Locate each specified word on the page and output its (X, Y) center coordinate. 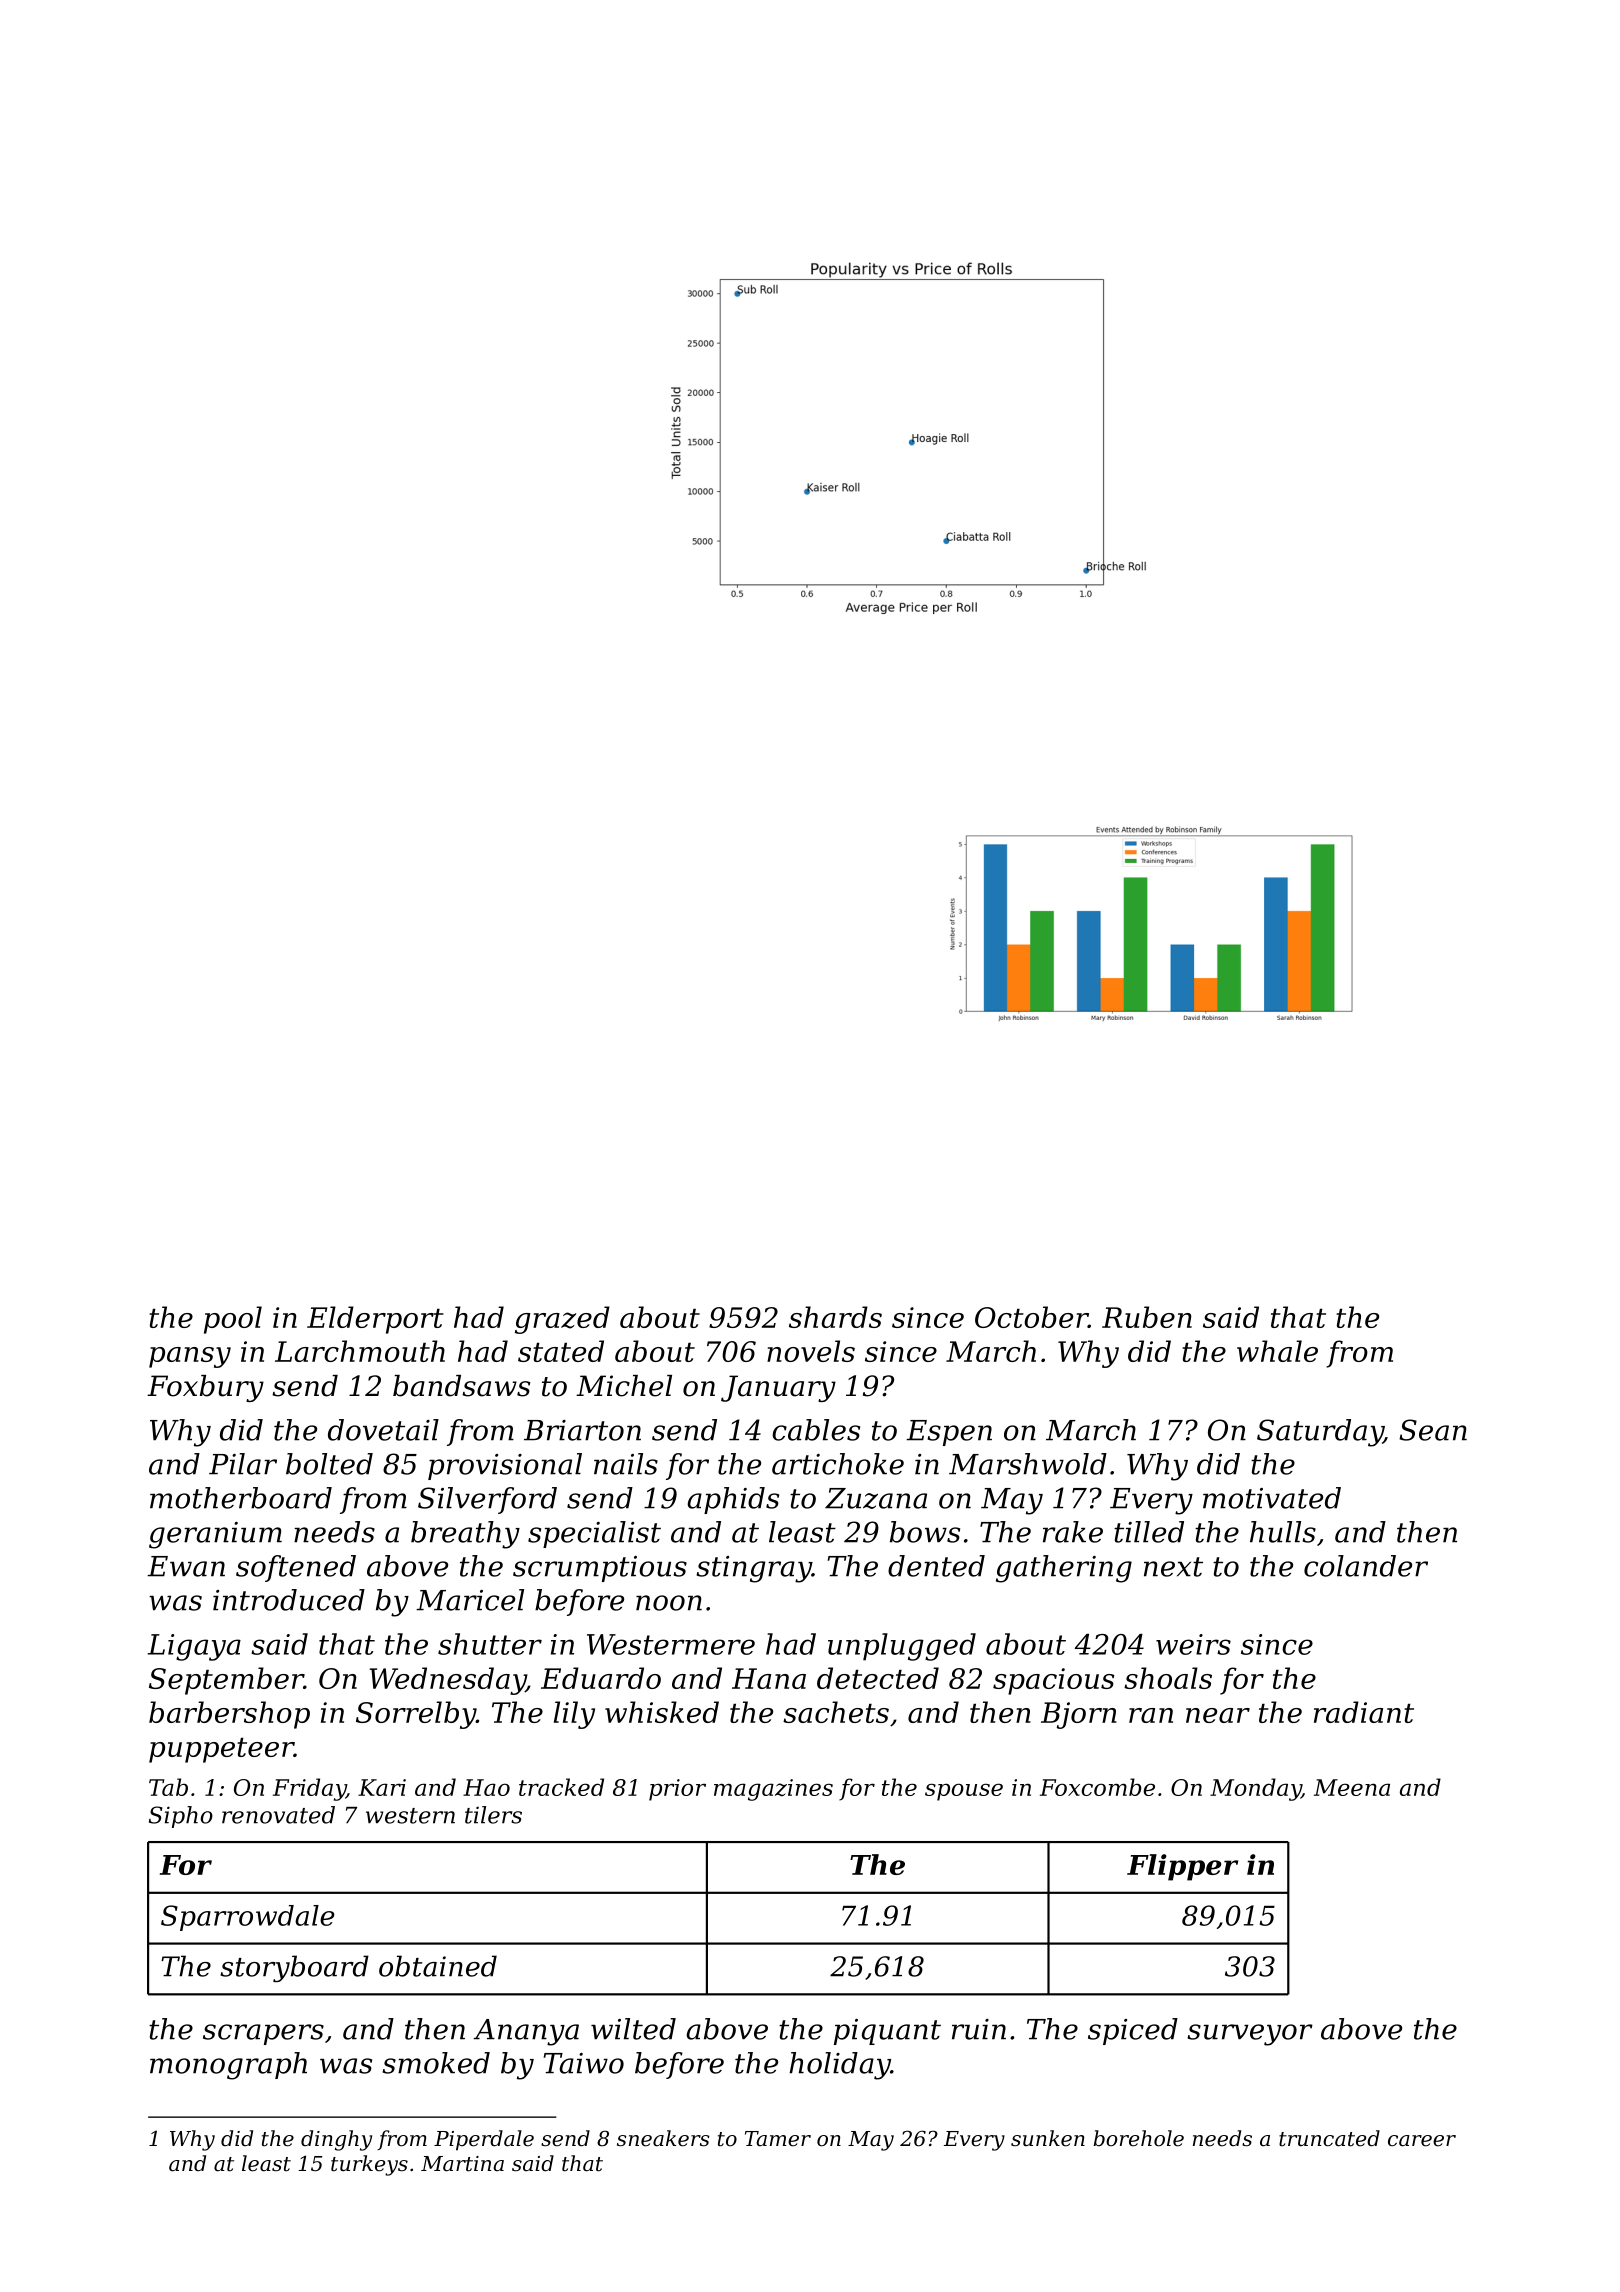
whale (1277, 1351)
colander (1366, 1566)
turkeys (369, 2165)
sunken (1048, 2138)
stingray (754, 1569)
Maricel (470, 1600)
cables (816, 1430)
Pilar (243, 1464)
